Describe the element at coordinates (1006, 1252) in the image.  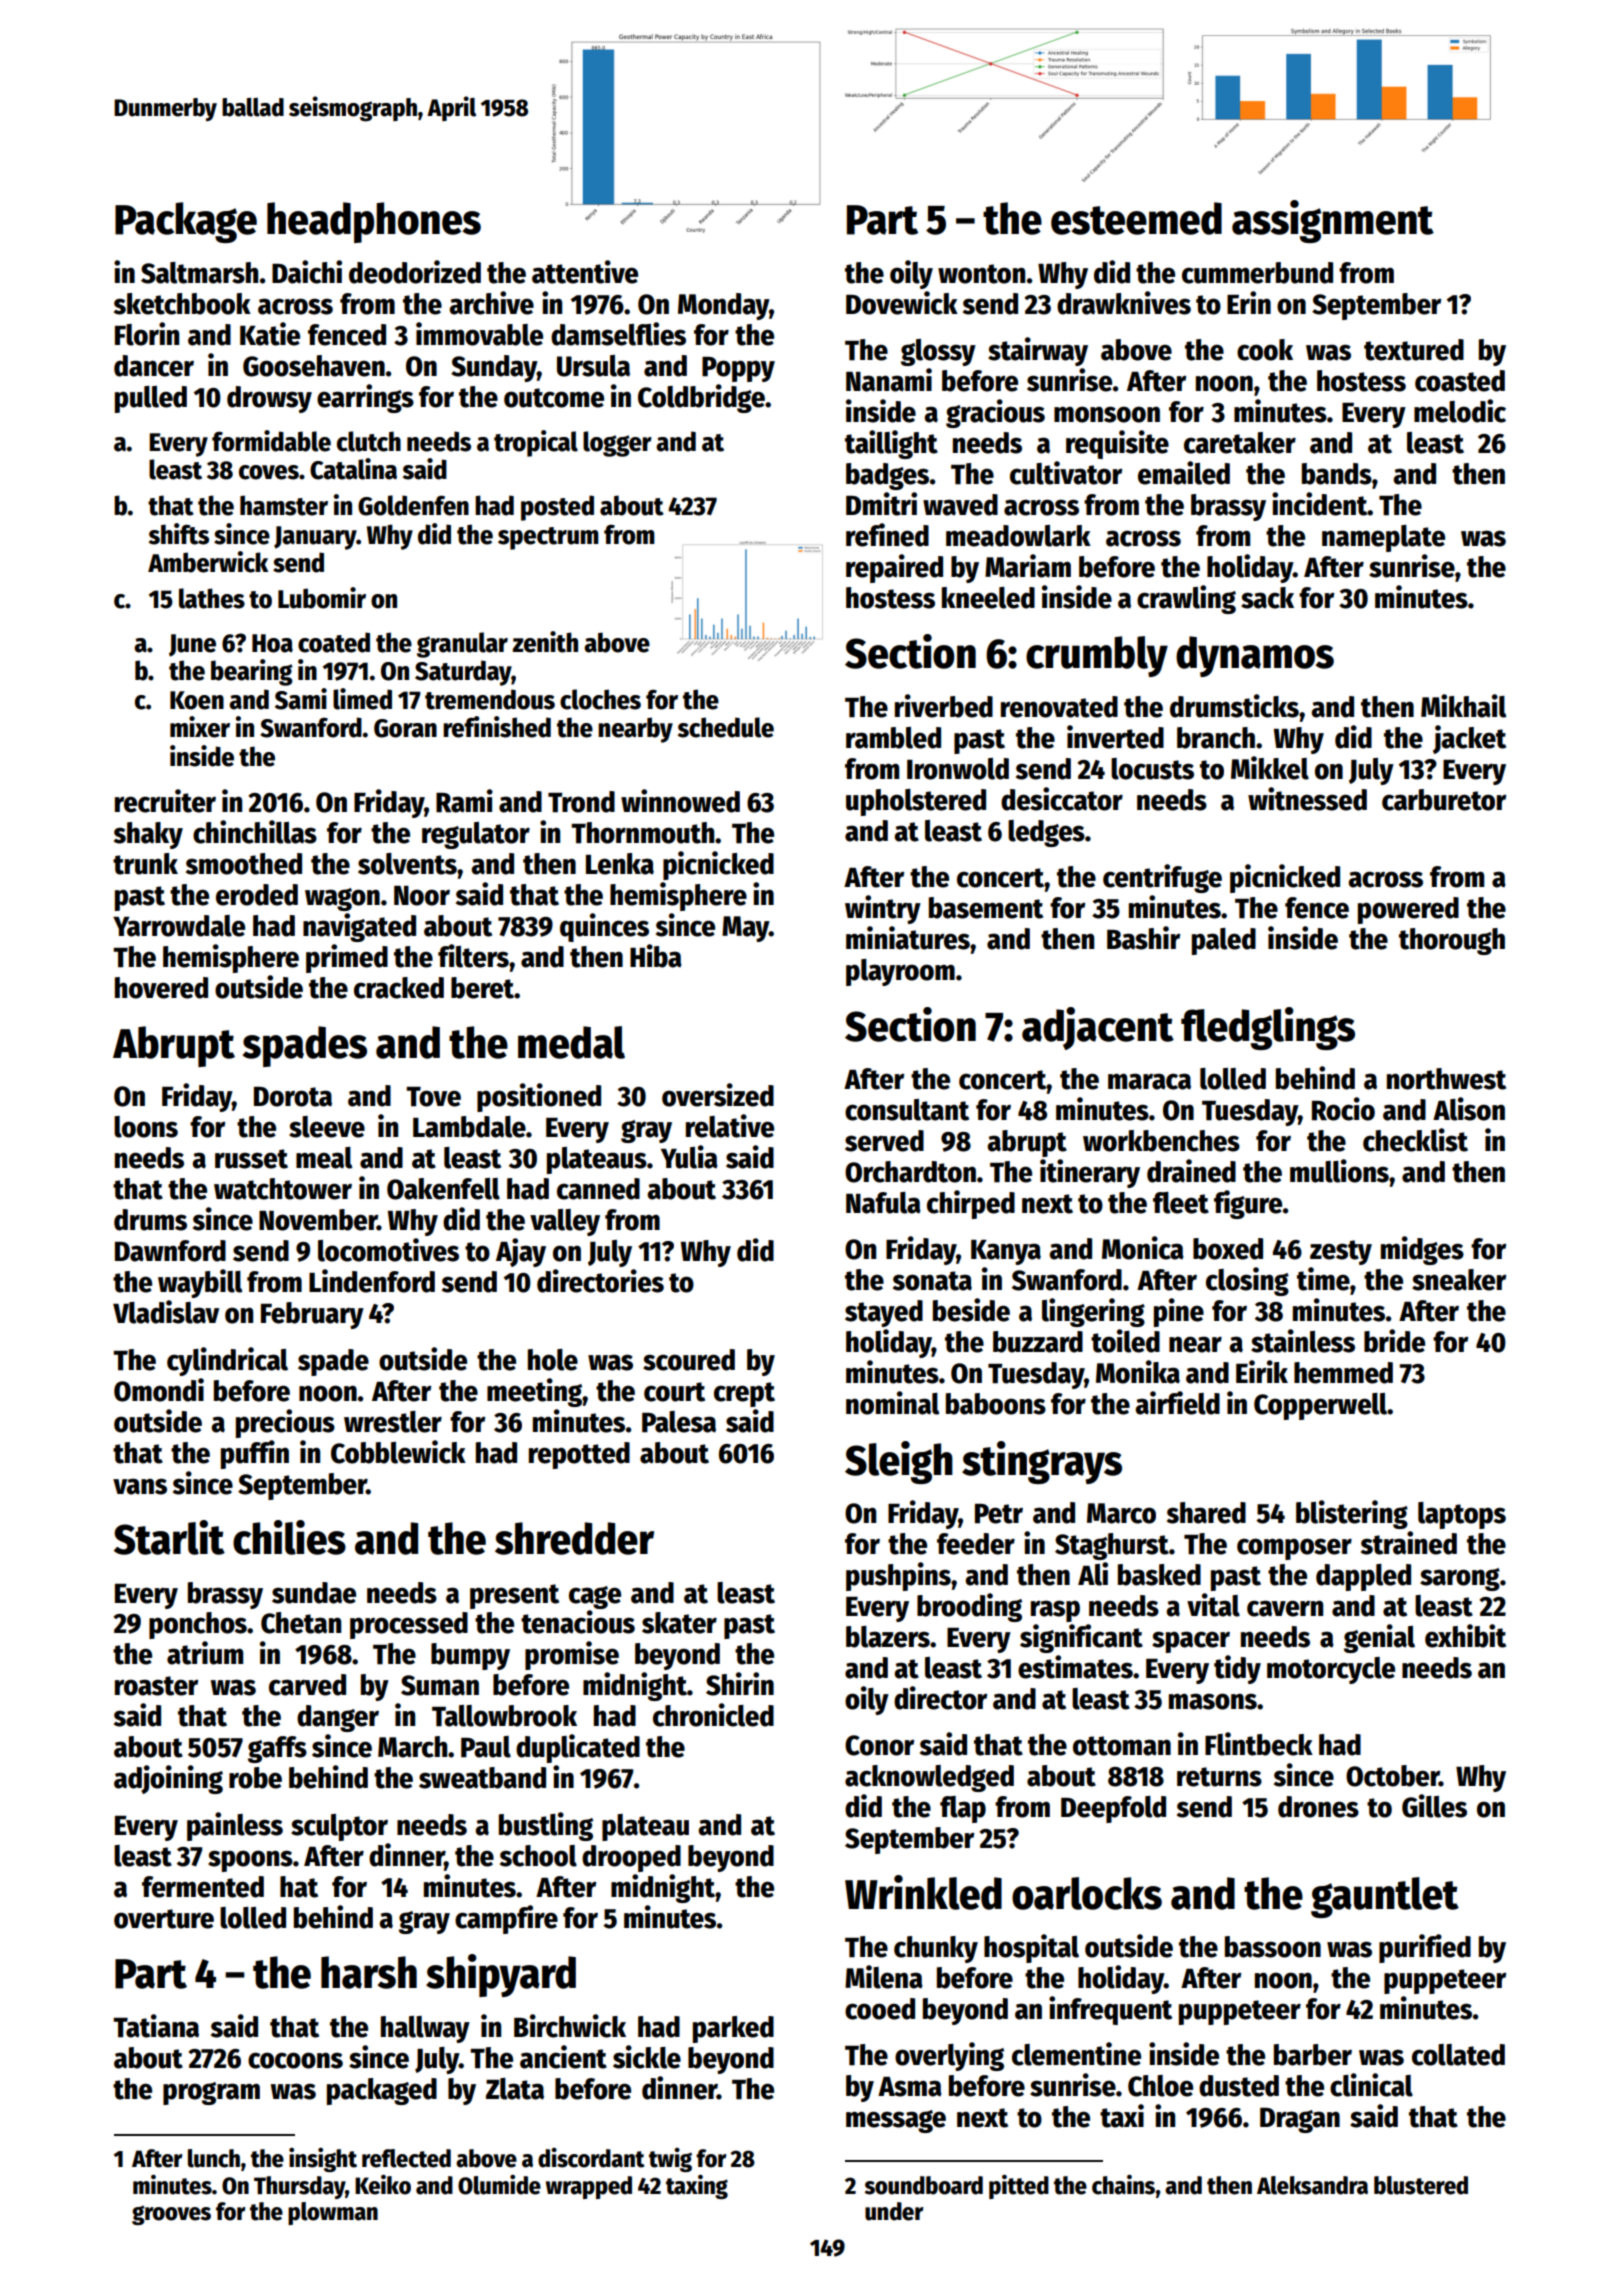
I see `Kanya` at that location.
